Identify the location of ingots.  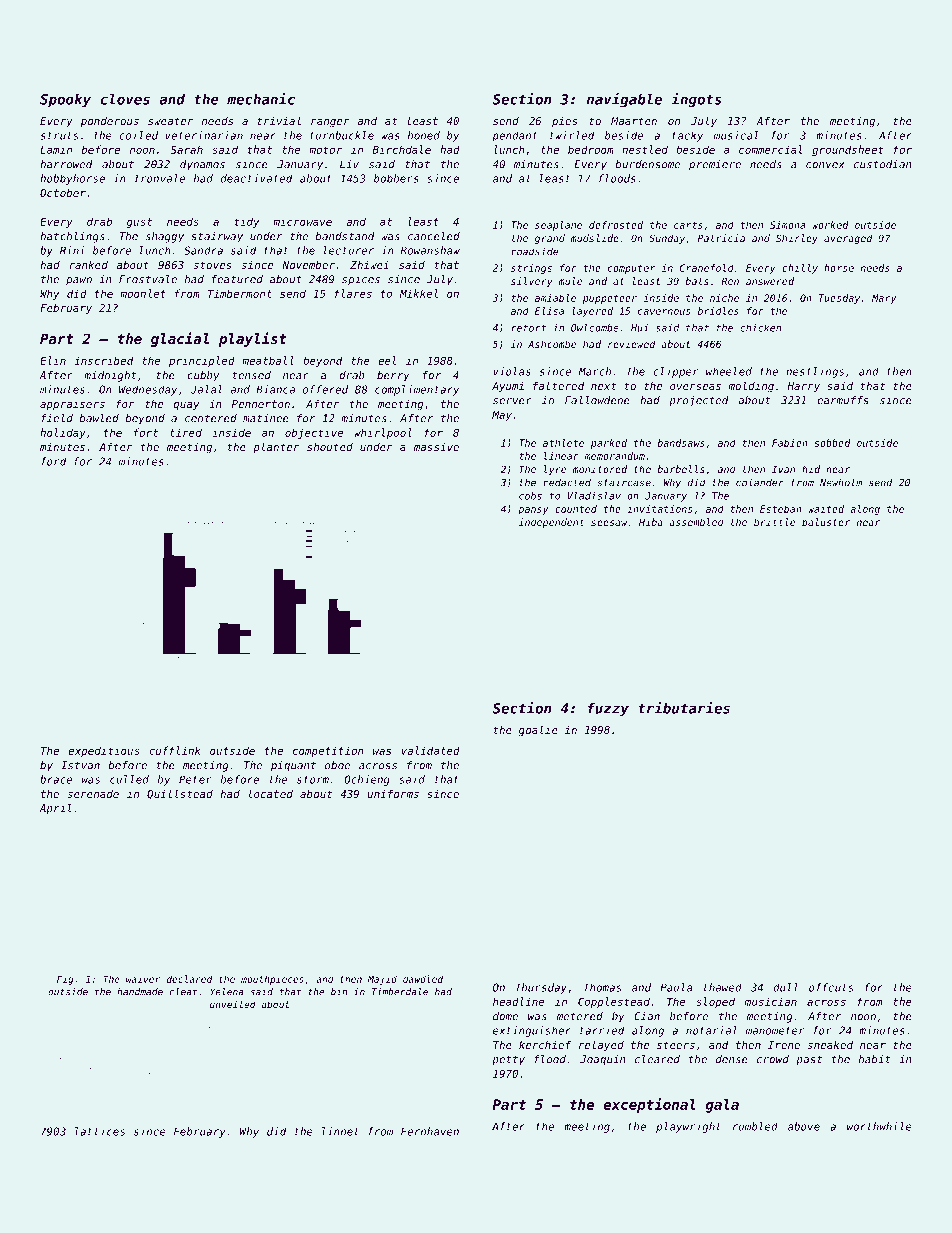
(696, 100).
